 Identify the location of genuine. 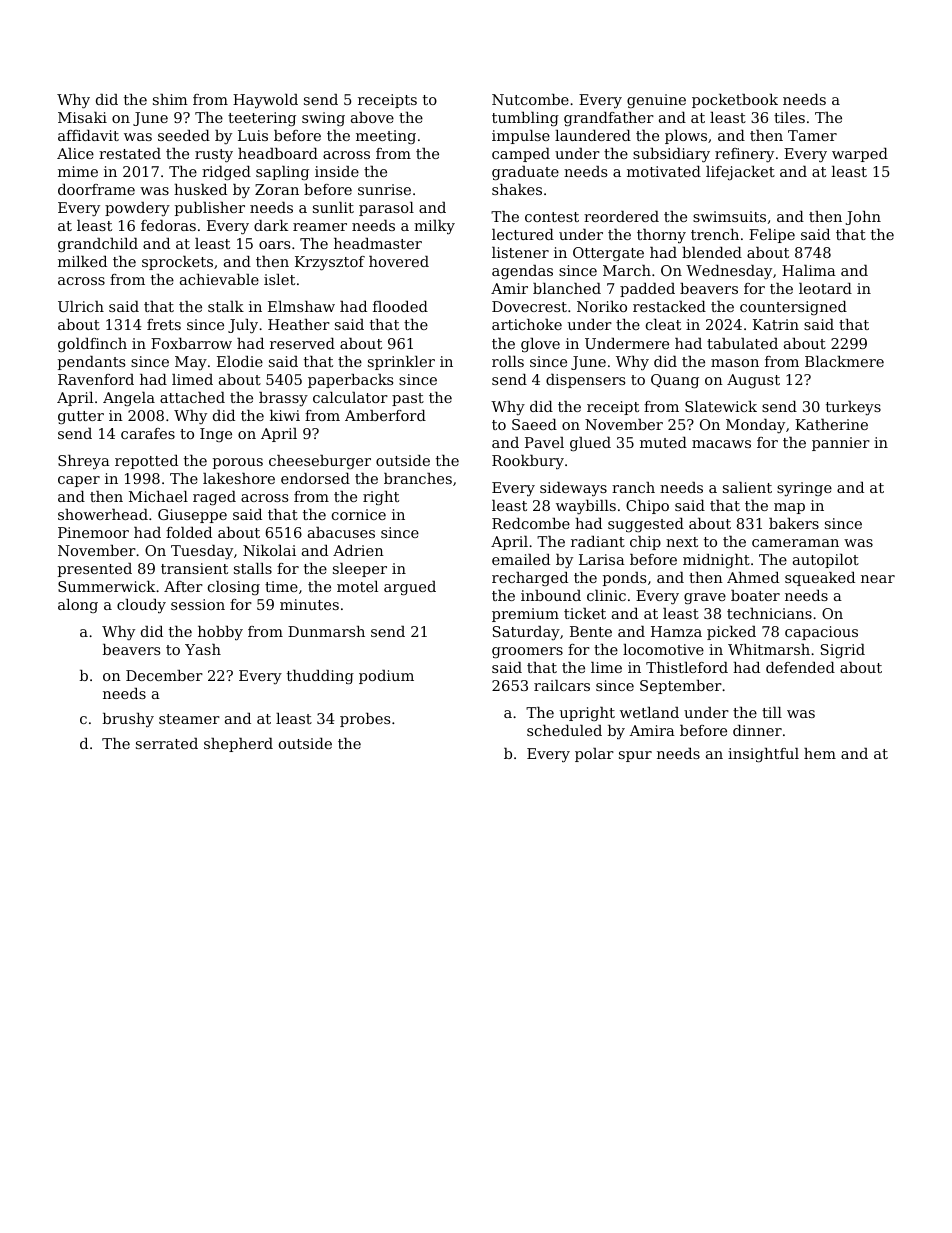
(656, 101).
